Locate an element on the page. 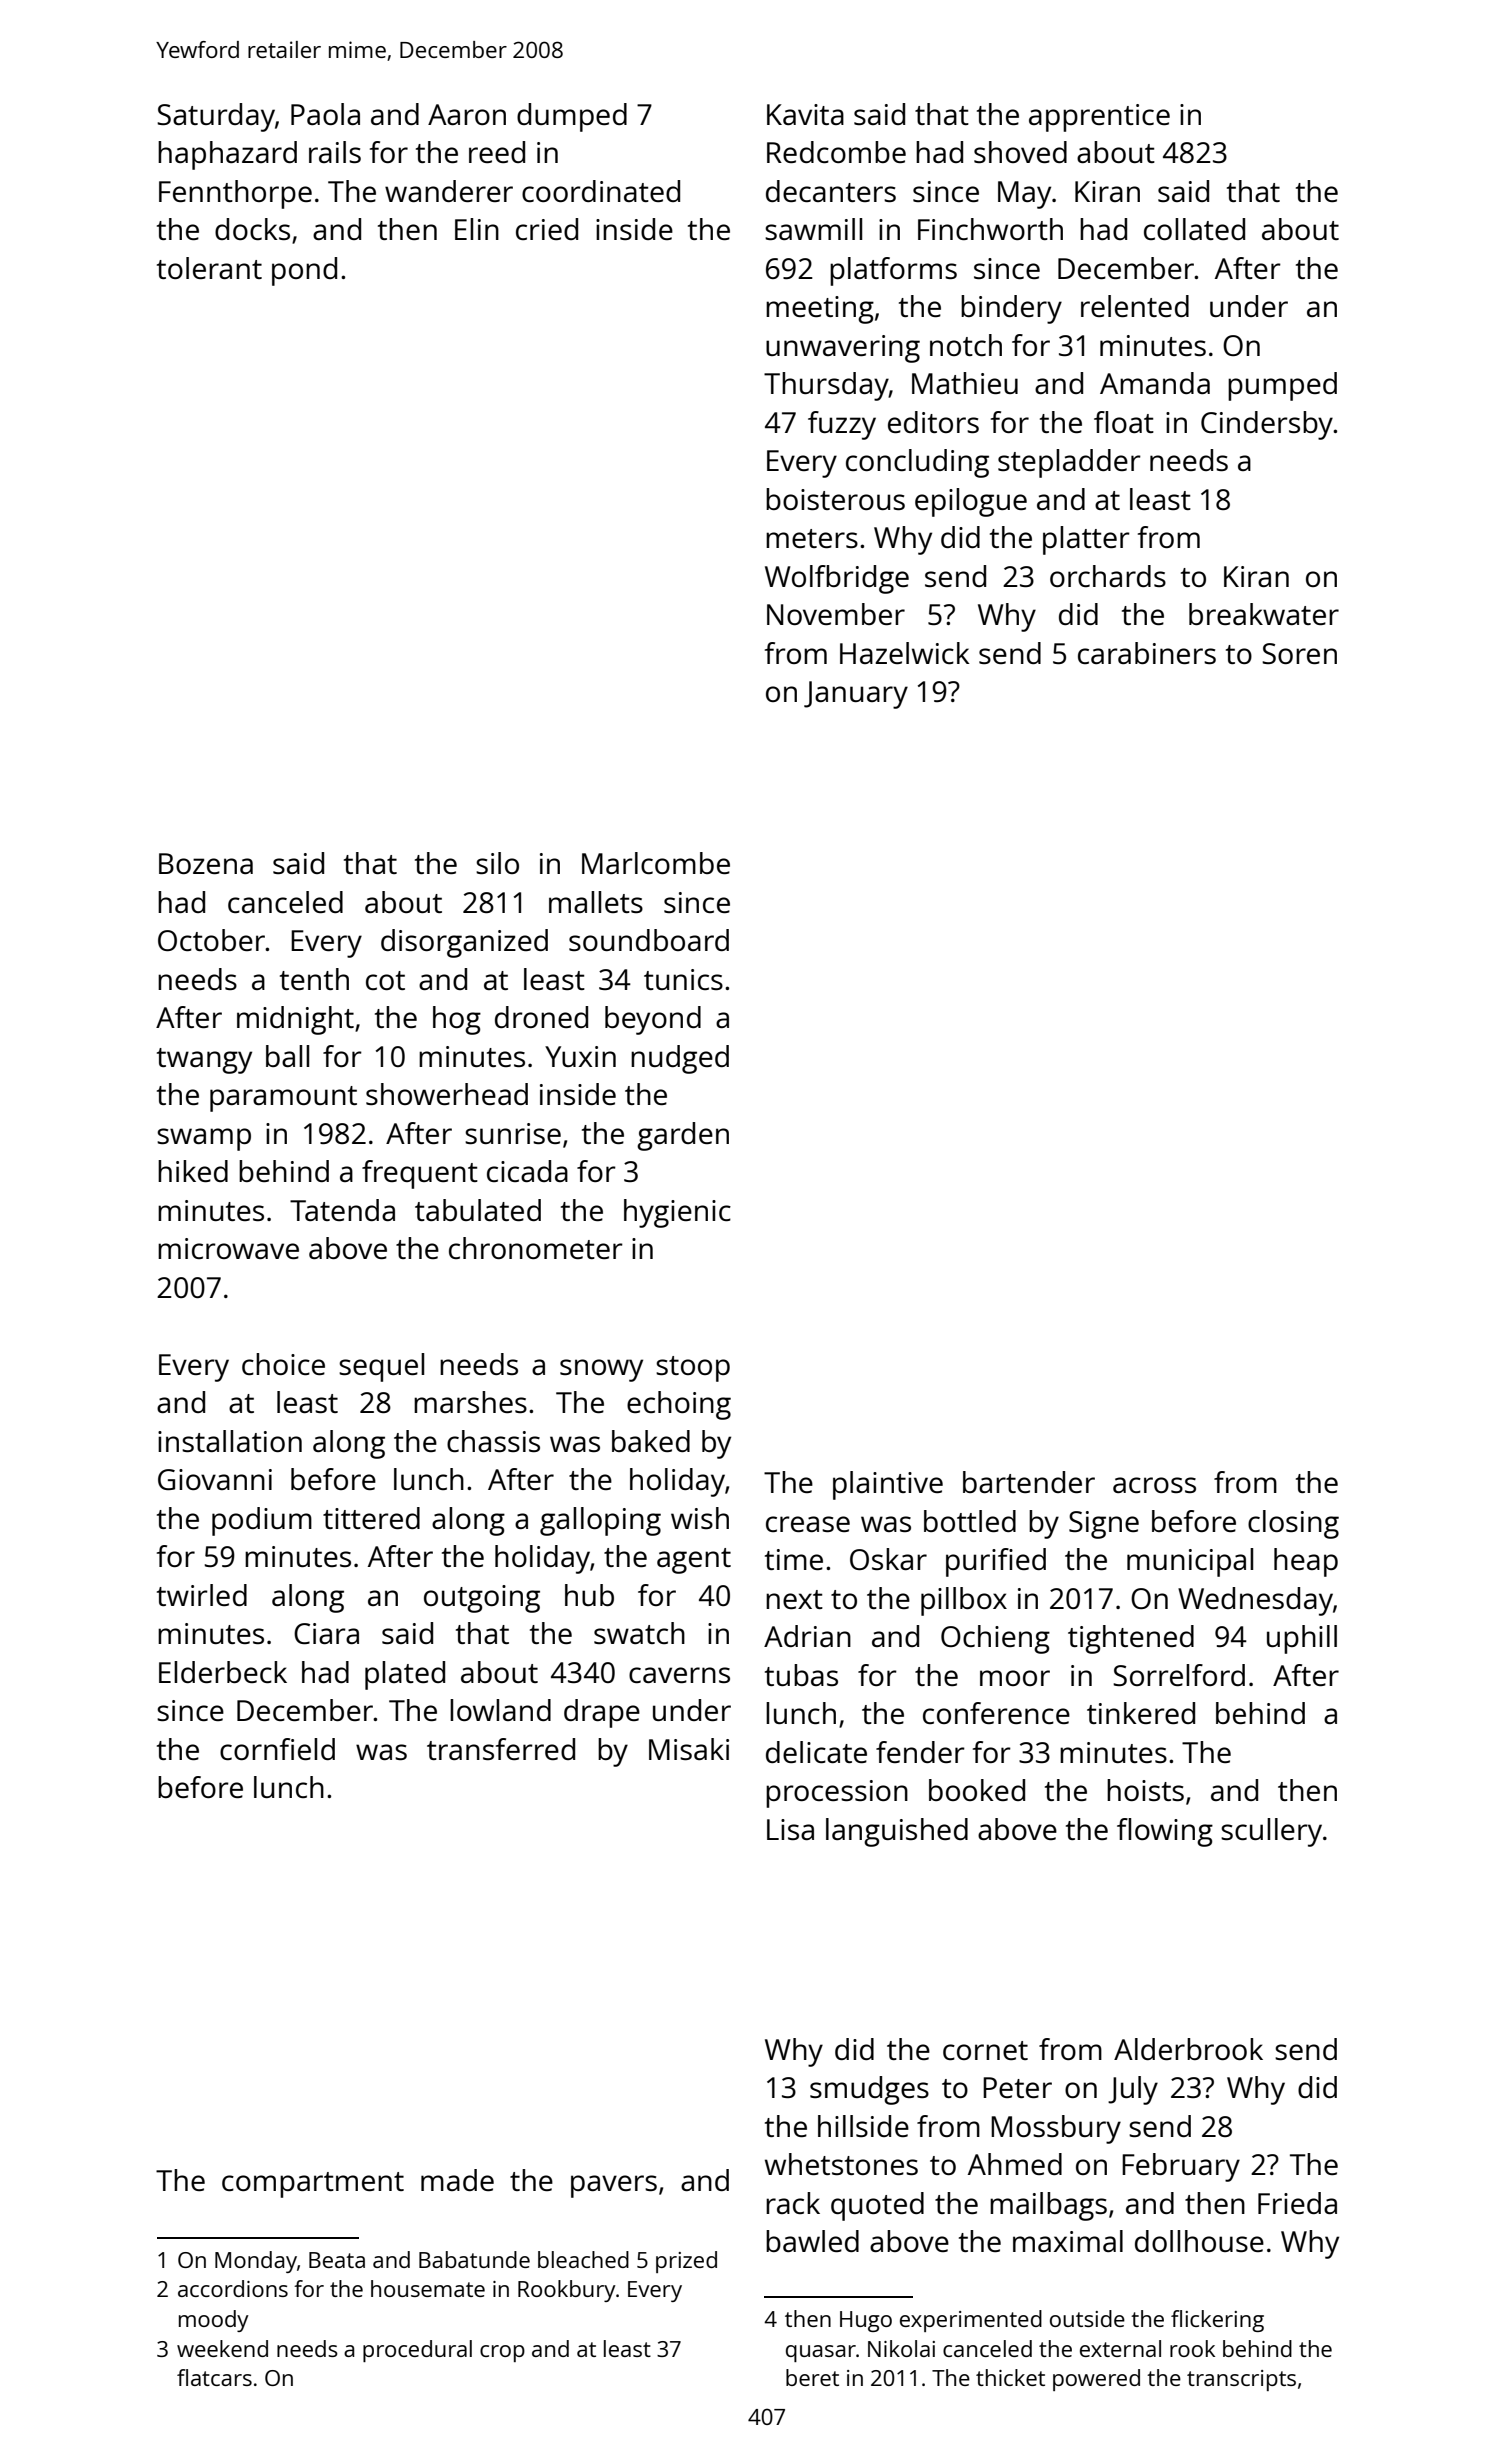  Yuxin is located at coordinates (580, 1056).
